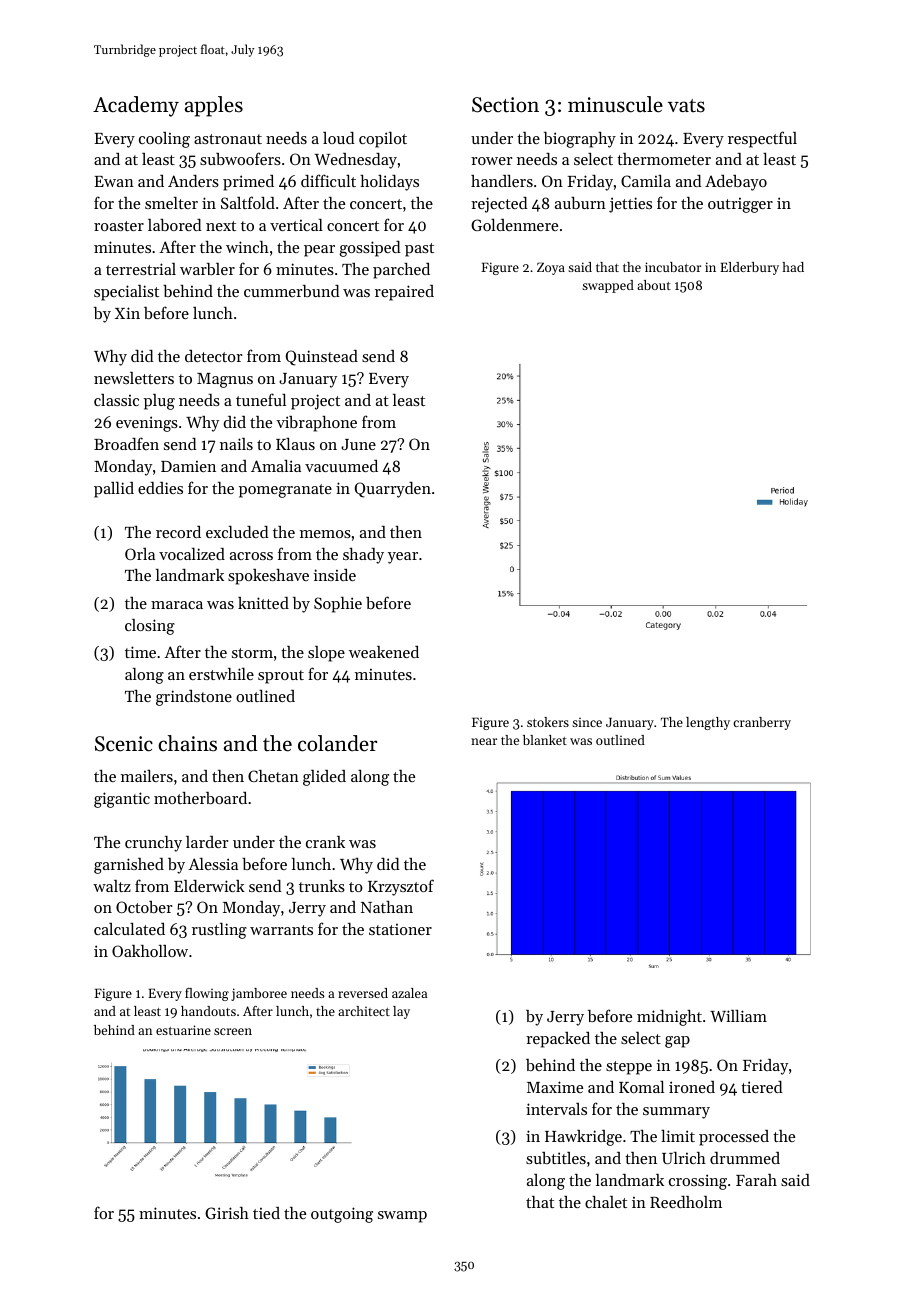 This document has width=908, height=1316. What do you see at coordinates (762, 139) in the document?
I see `respectful` at bounding box center [762, 139].
